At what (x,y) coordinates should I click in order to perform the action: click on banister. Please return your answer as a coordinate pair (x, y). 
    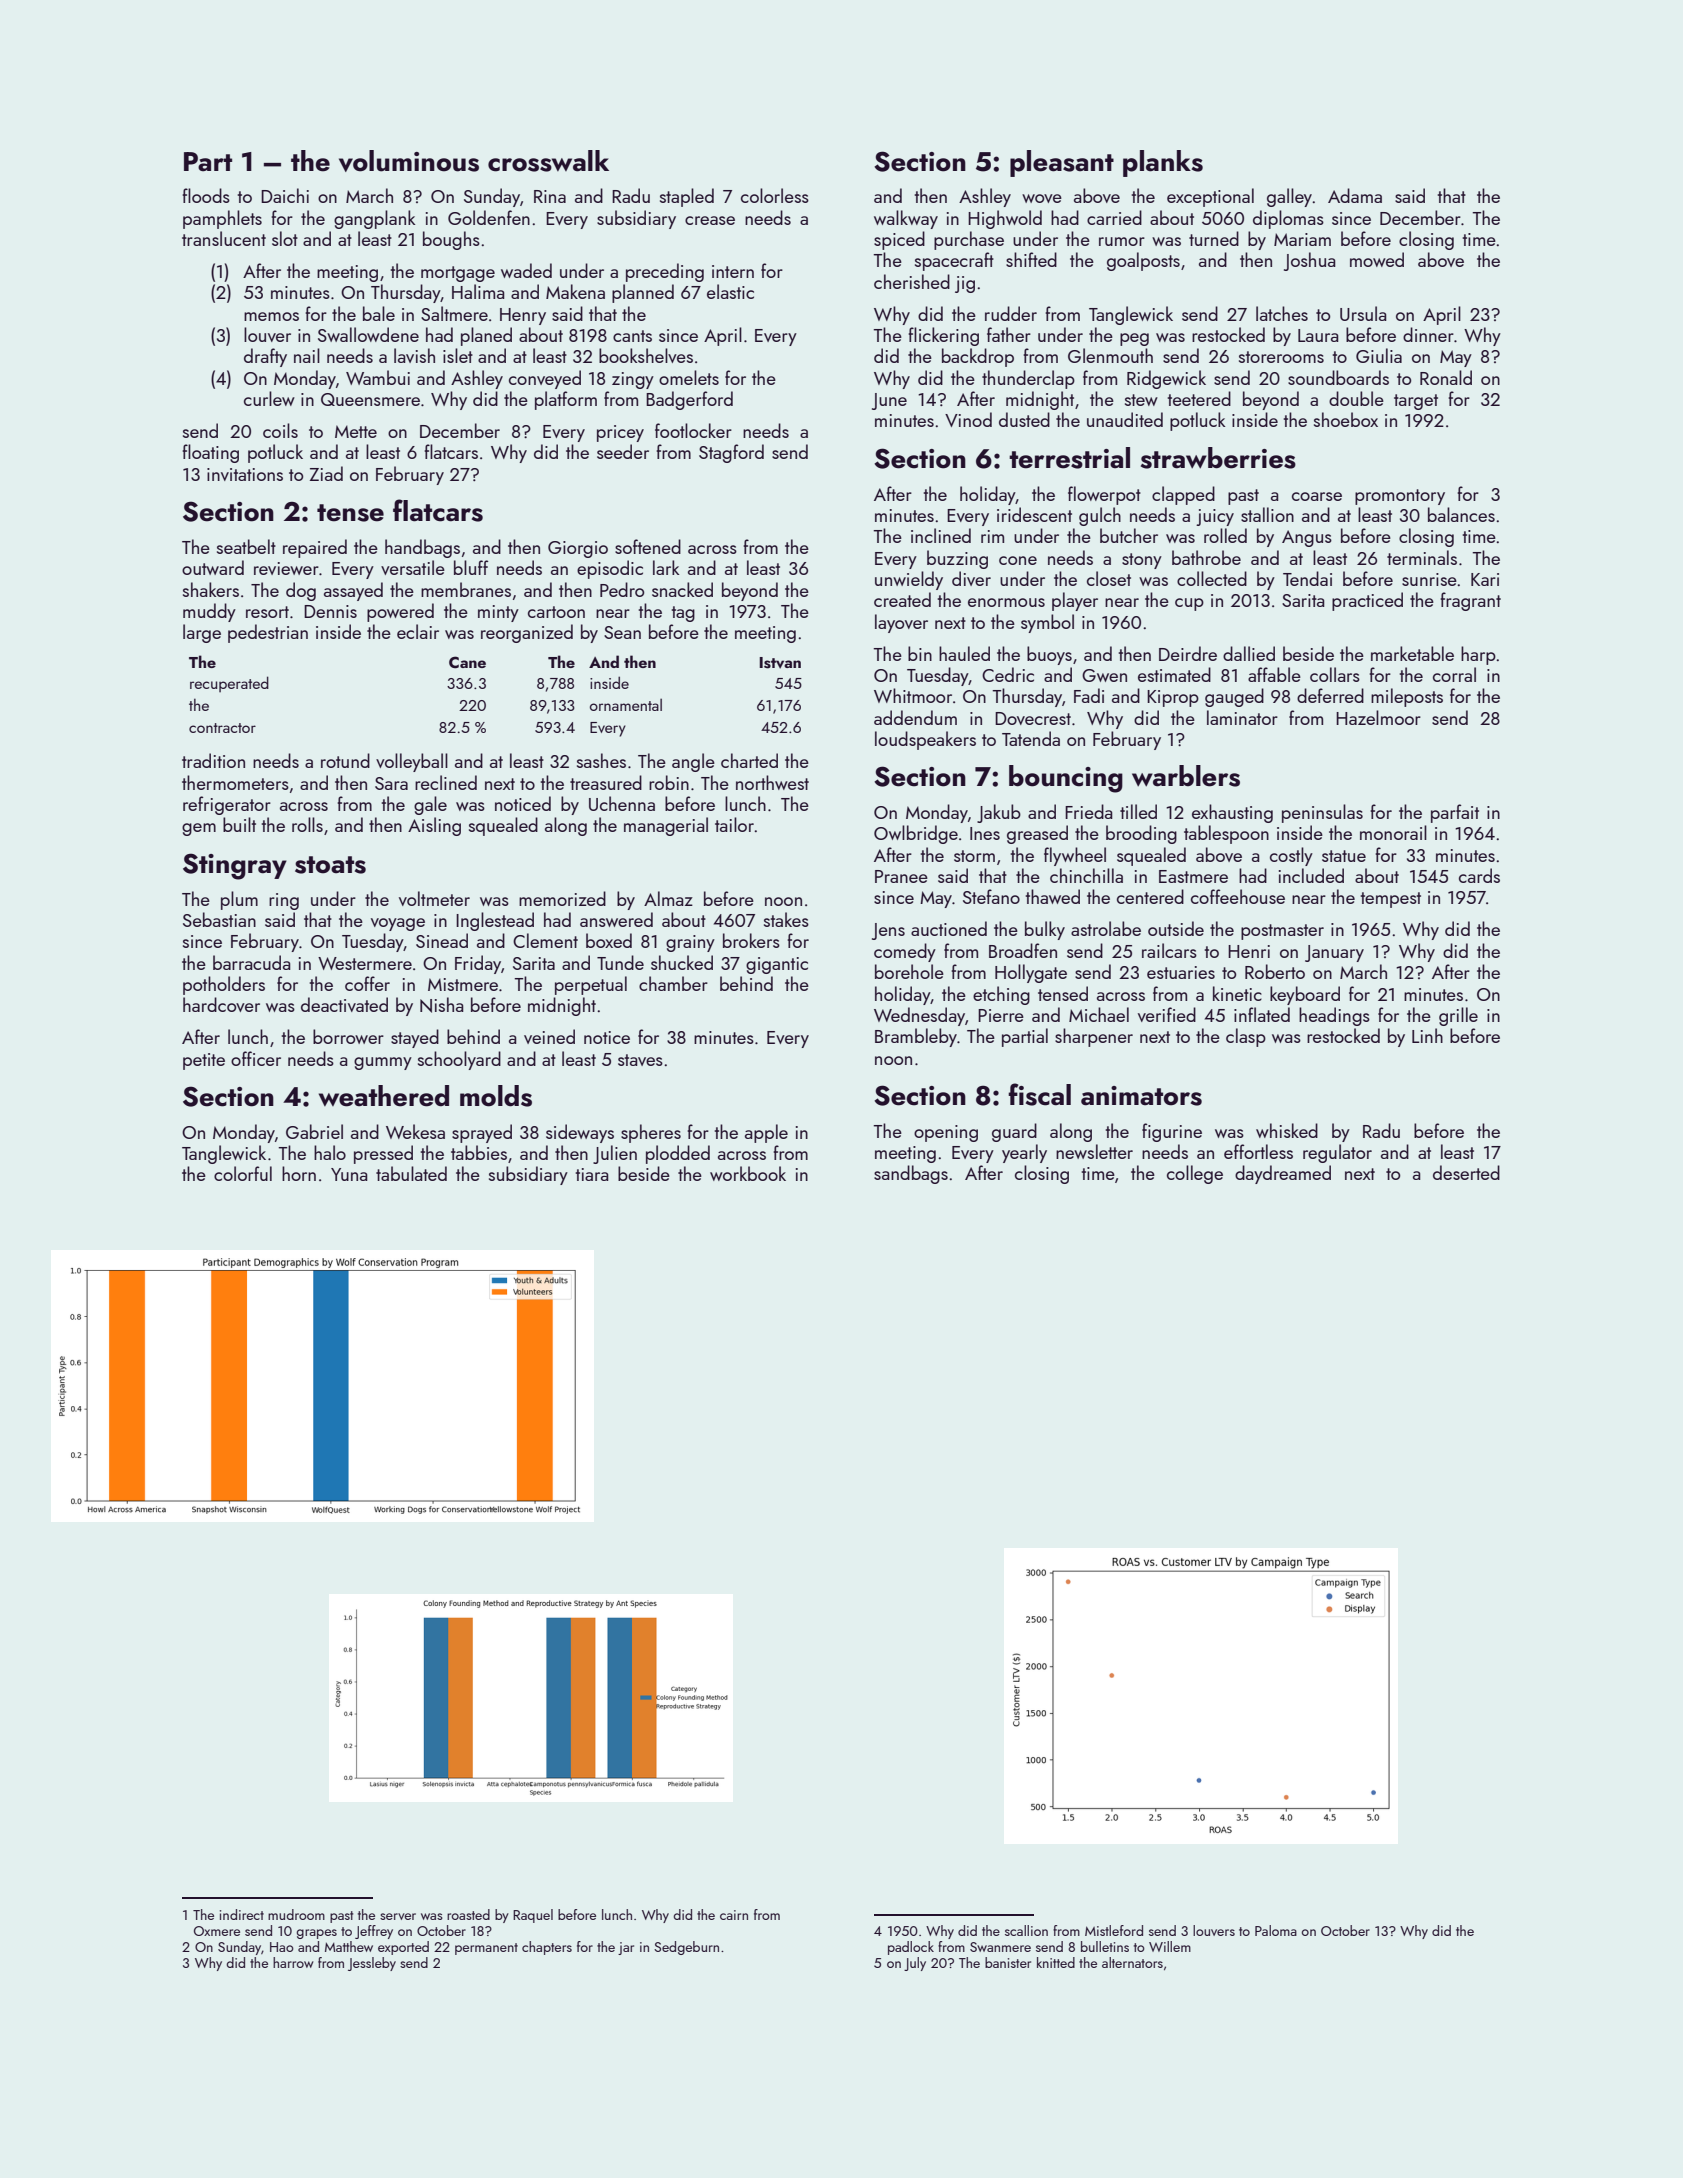
    Looking at the image, I should click on (1008, 1962).
